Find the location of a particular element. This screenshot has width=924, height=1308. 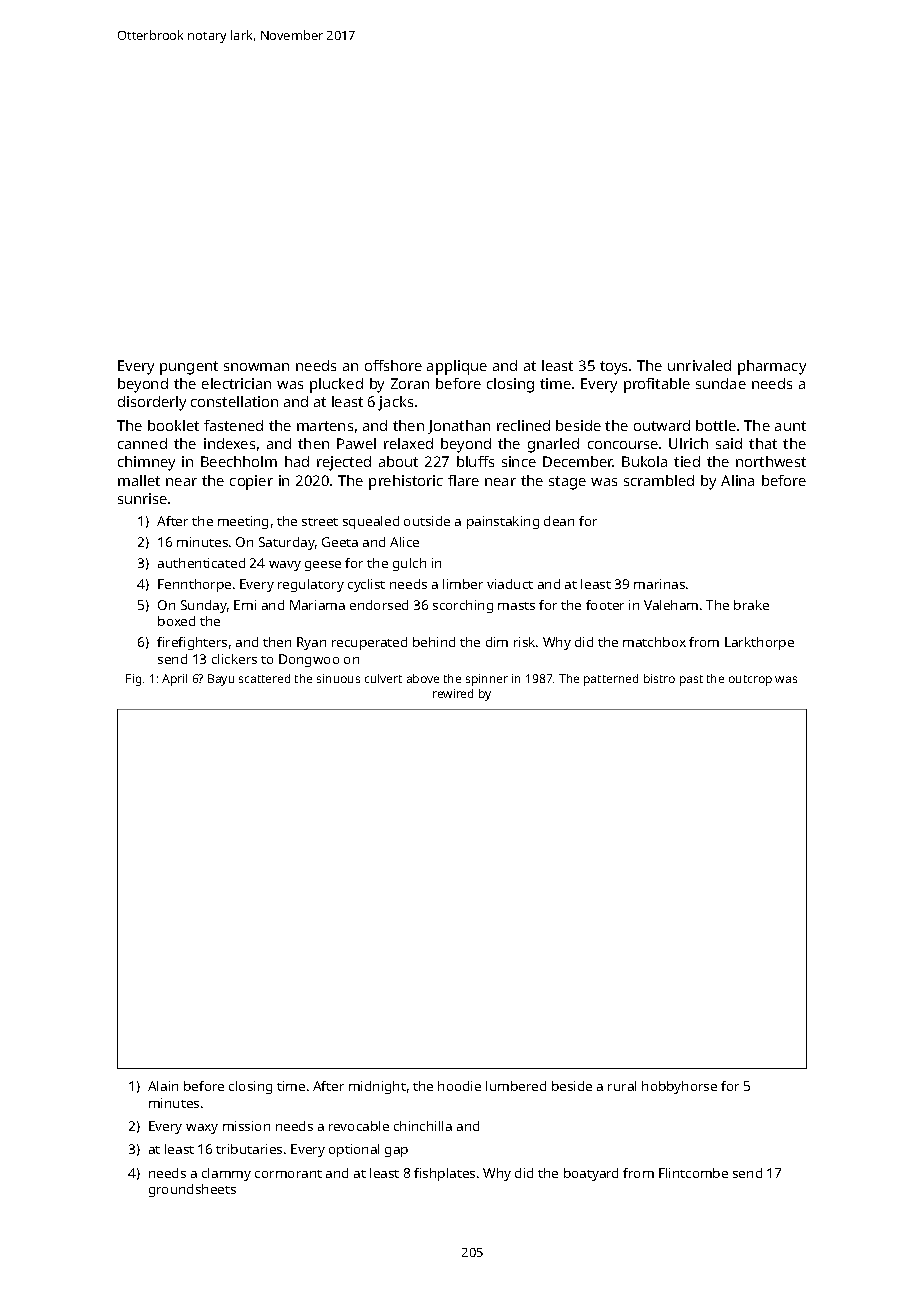

Flintcombe is located at coordinates (693, 1173).
